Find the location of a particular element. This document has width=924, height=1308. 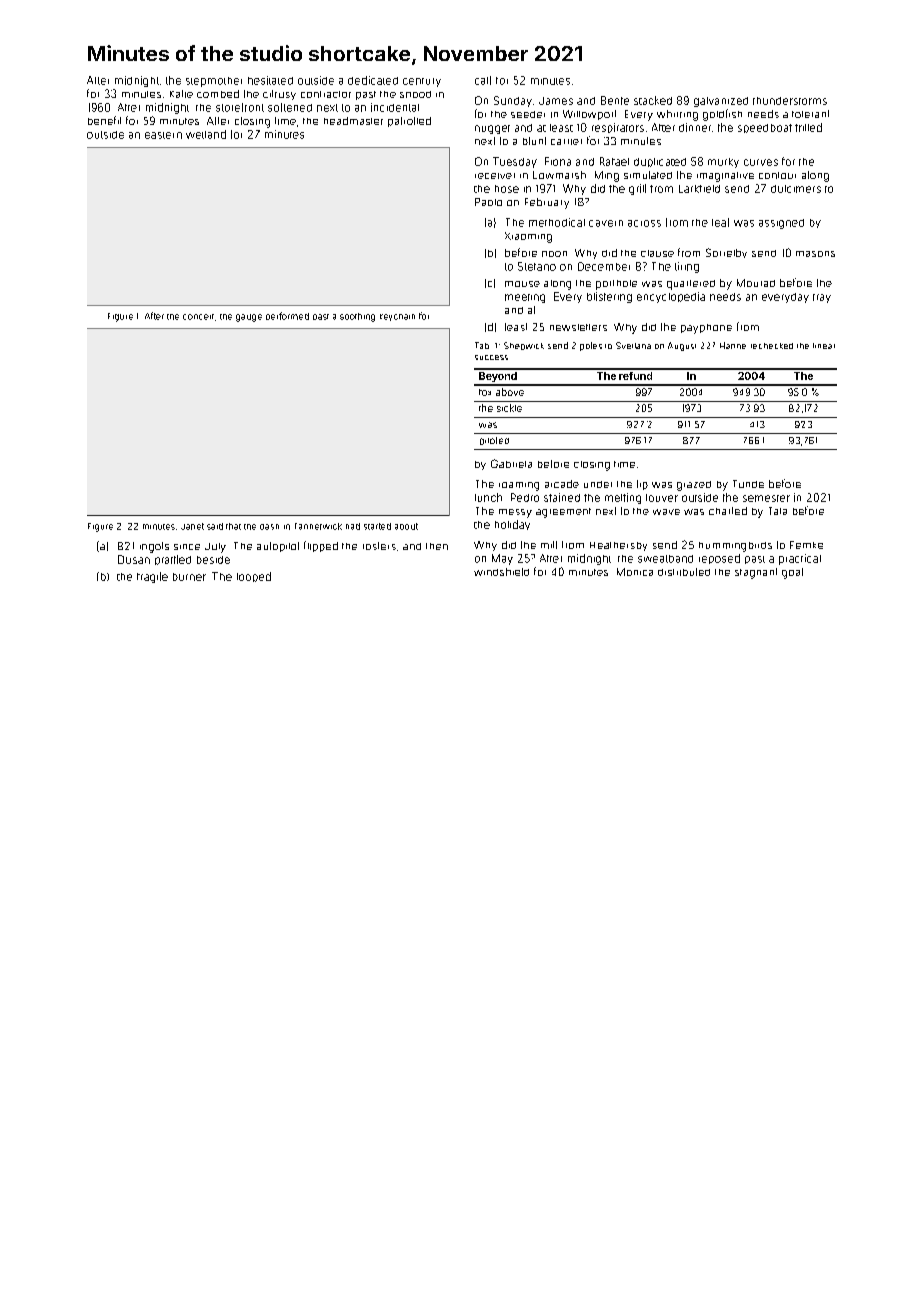

contour is located at coordinates (777, 175).
